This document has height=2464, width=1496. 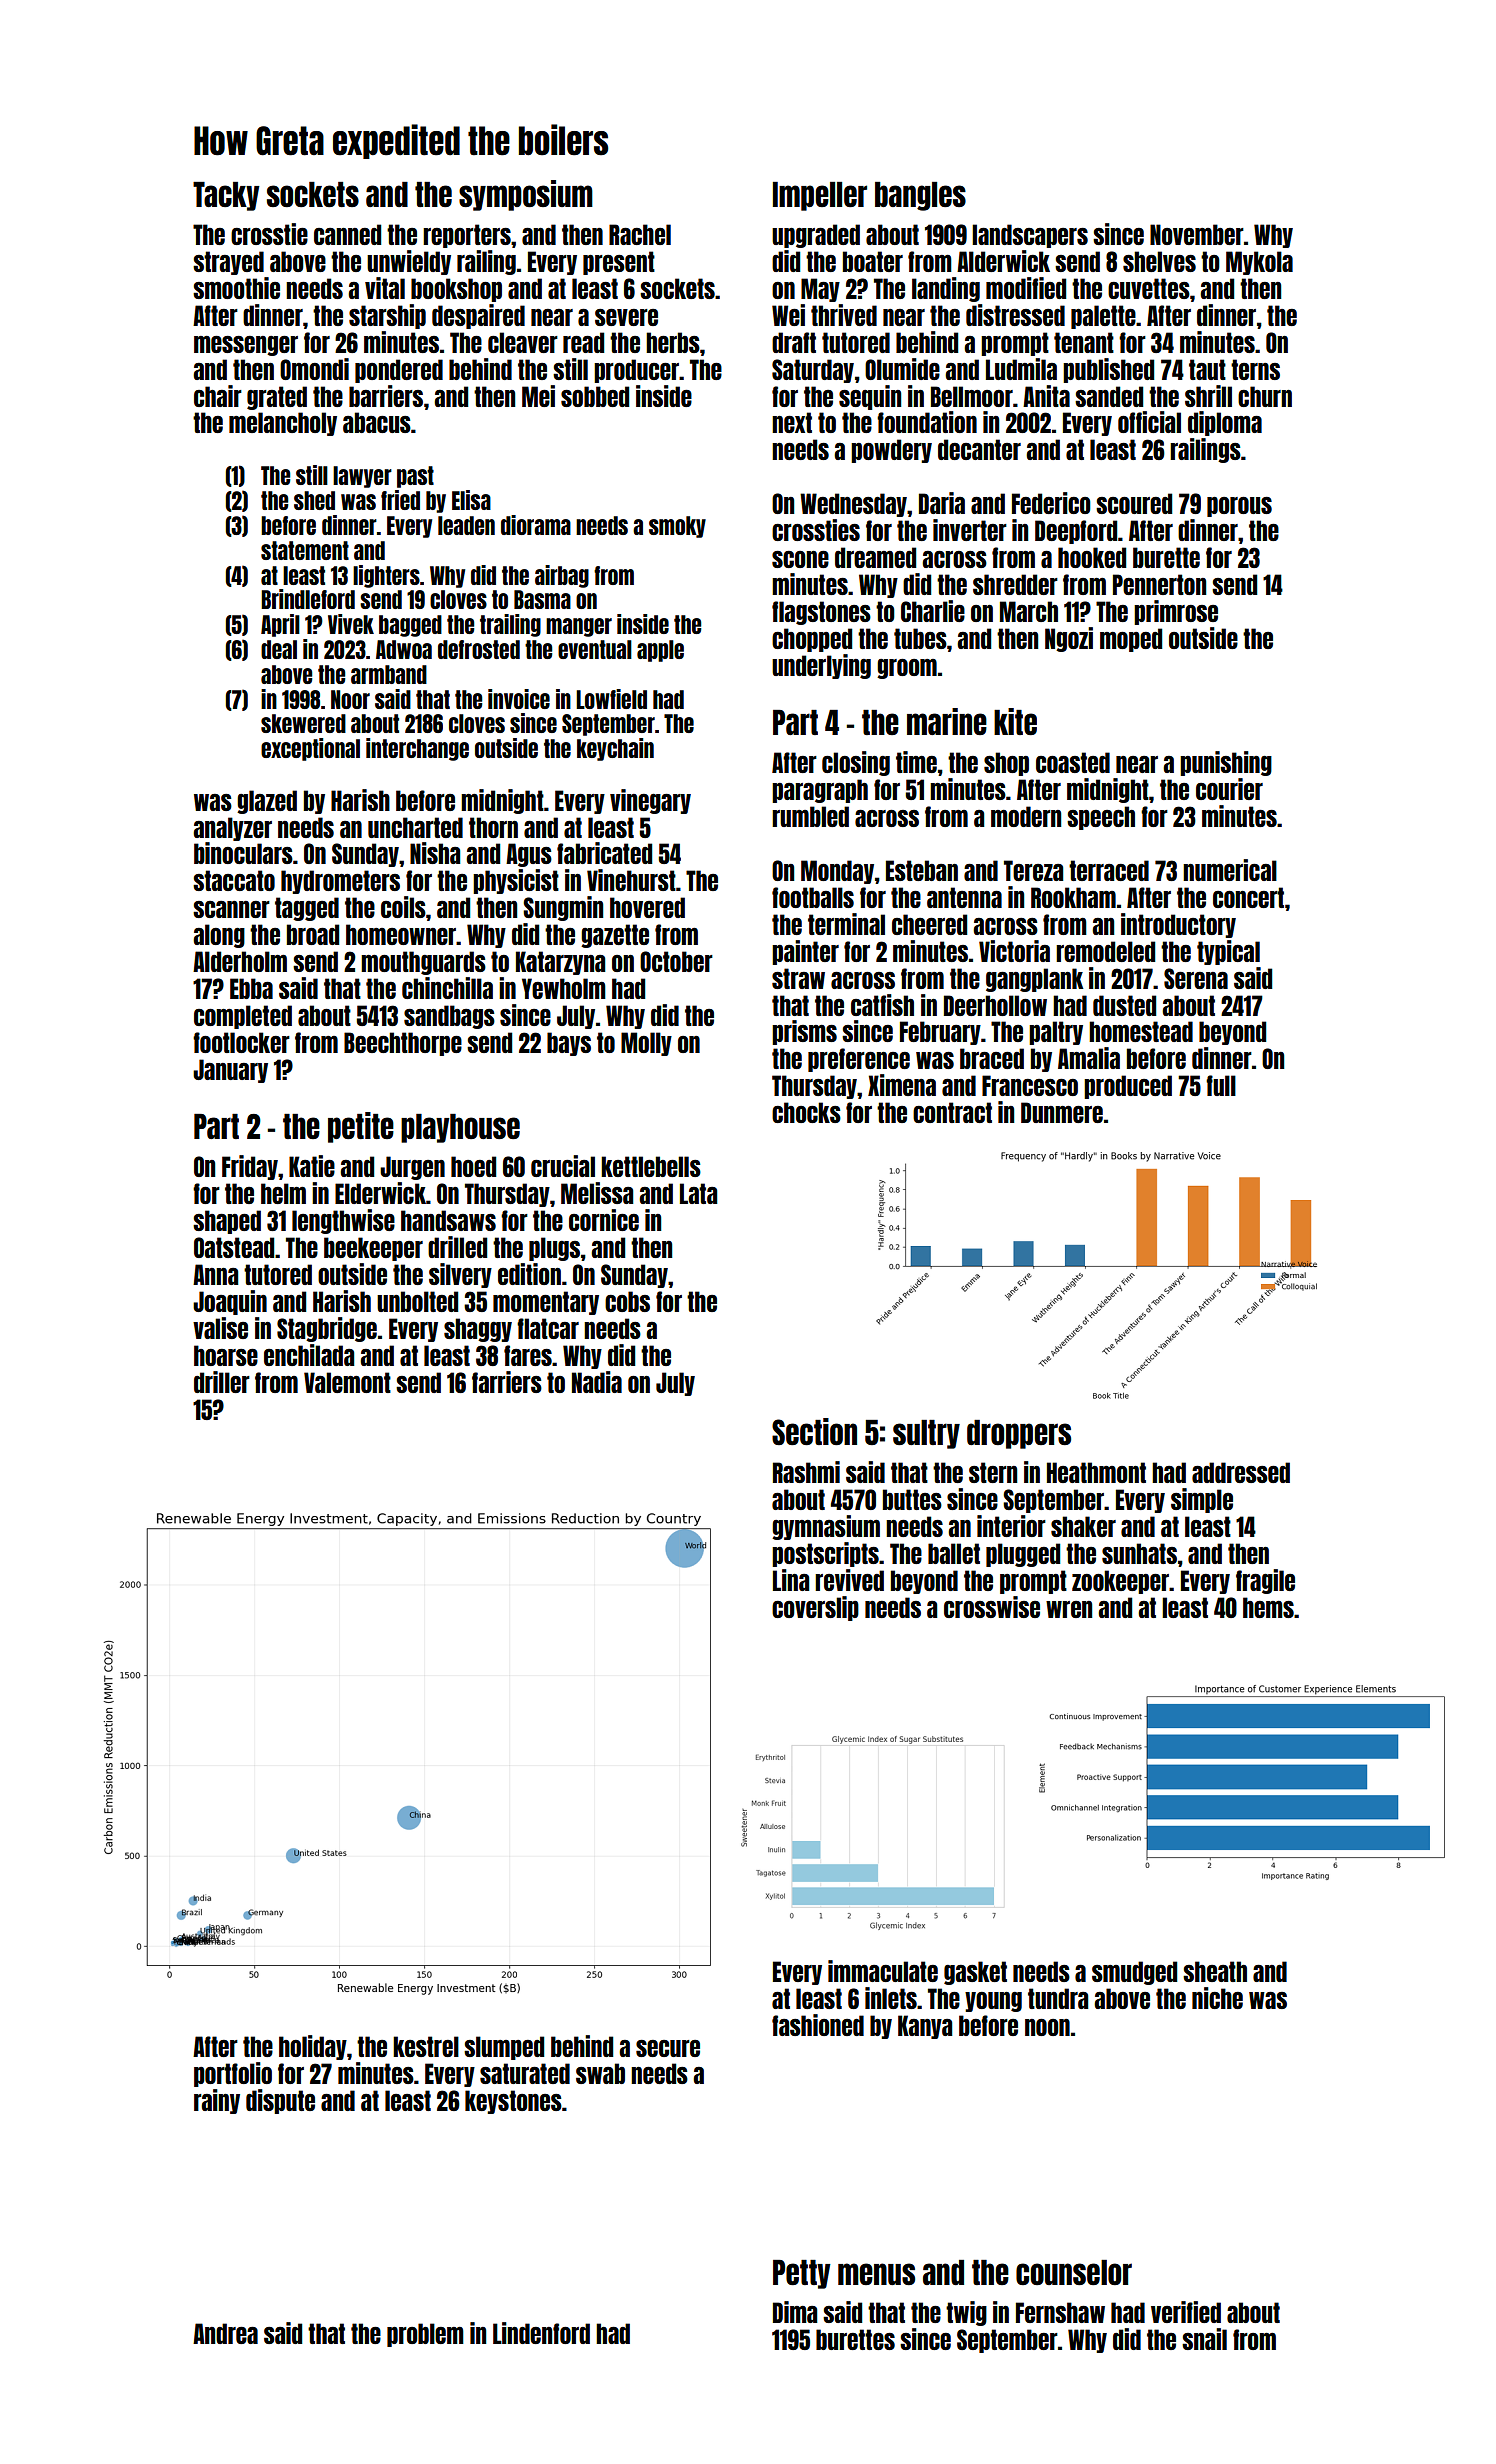 I want to click on Dunmere, so click(x=1062, y=1112).
